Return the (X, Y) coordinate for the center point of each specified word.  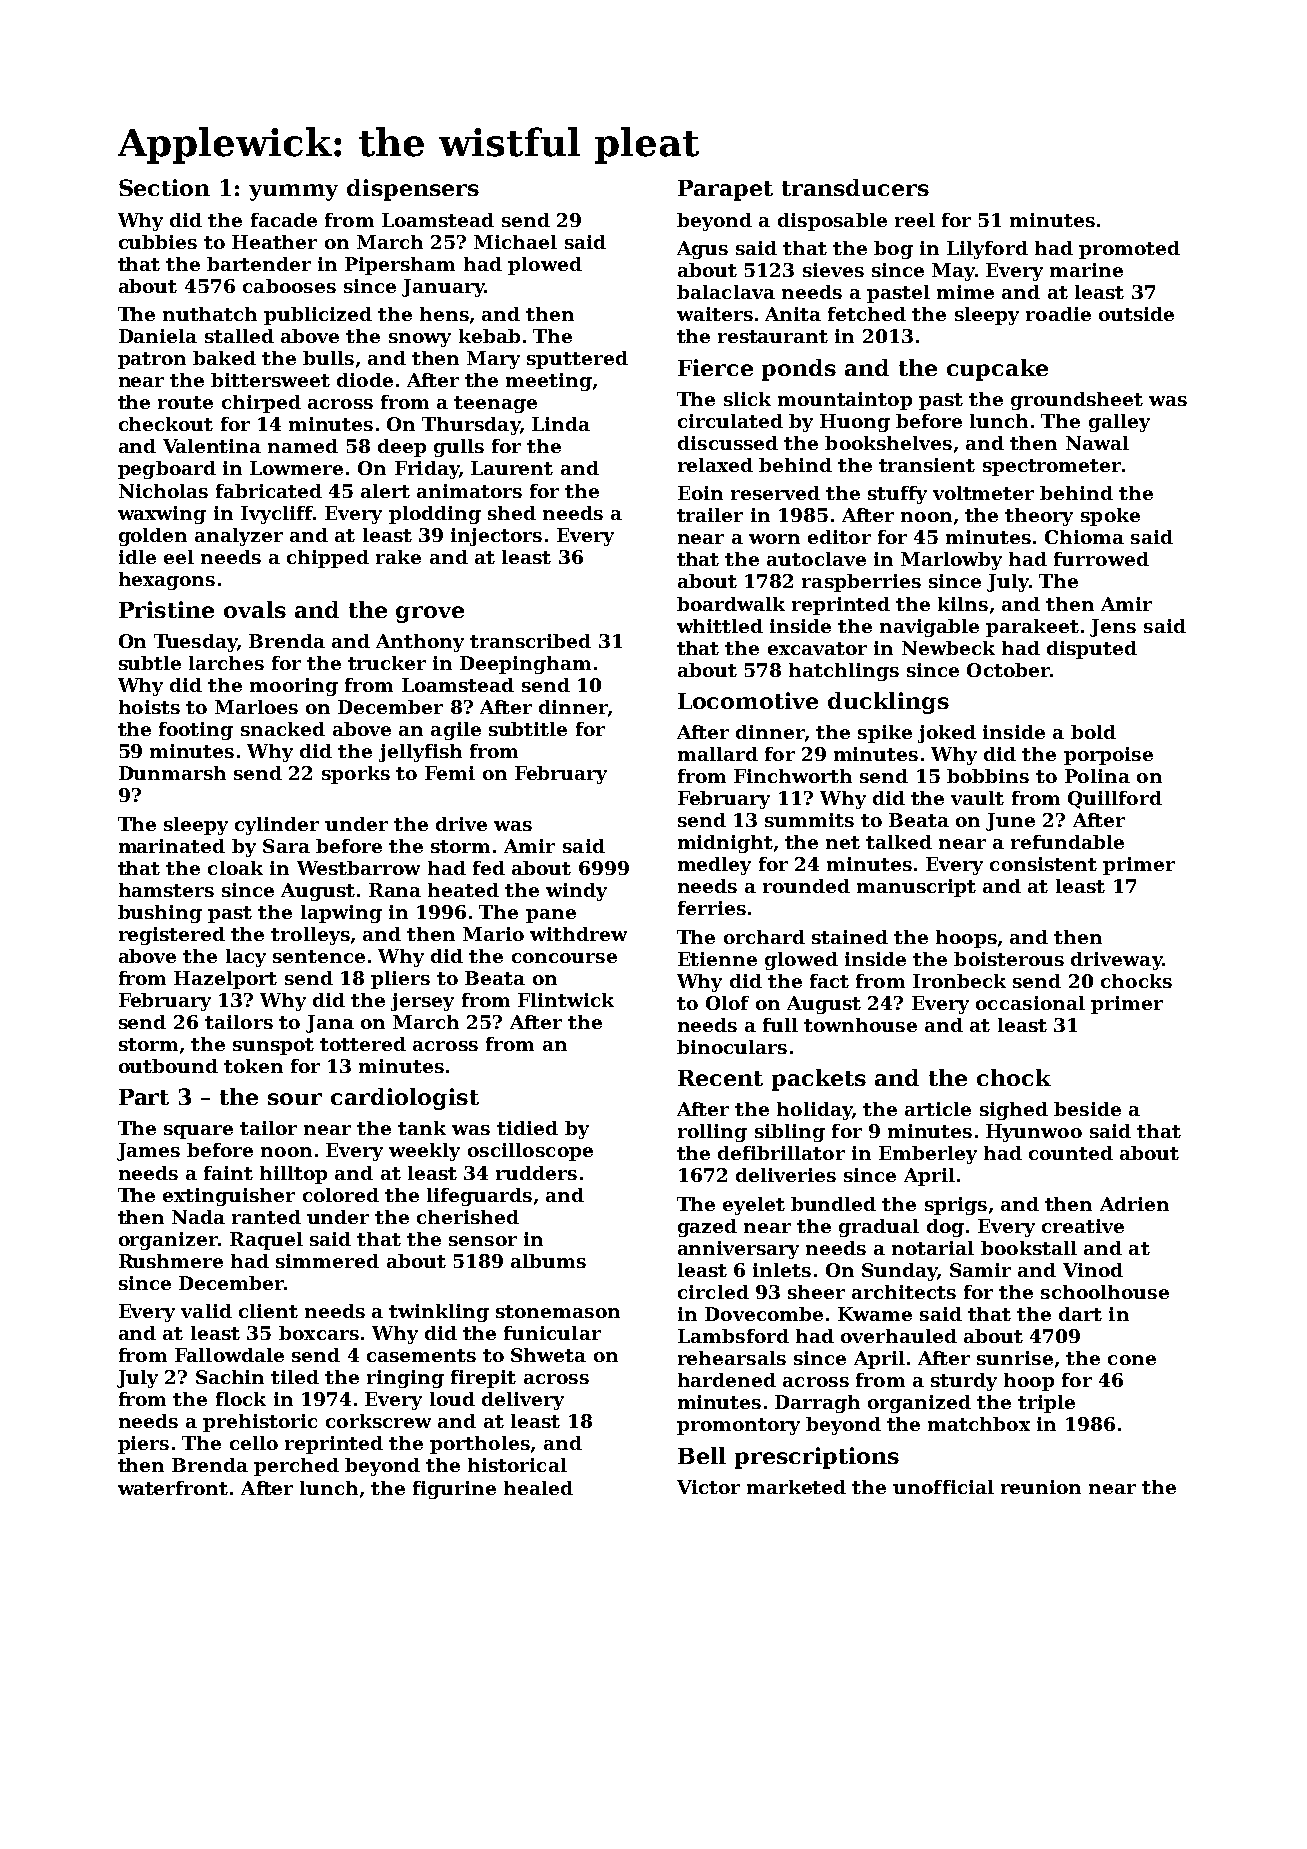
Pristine (166, 609)
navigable (929, 628)
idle (137, 557)
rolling (712, 1133)
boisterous (1009, 959)
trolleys (310, 936)
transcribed (530, 641)
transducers (855, 187)
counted (1071, 1153)
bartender (259, 264)
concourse (564, 958)
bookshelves (888, 443)
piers (143, 1445)
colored (341, 1195)
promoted (1129, 250)
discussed (728, 443)
